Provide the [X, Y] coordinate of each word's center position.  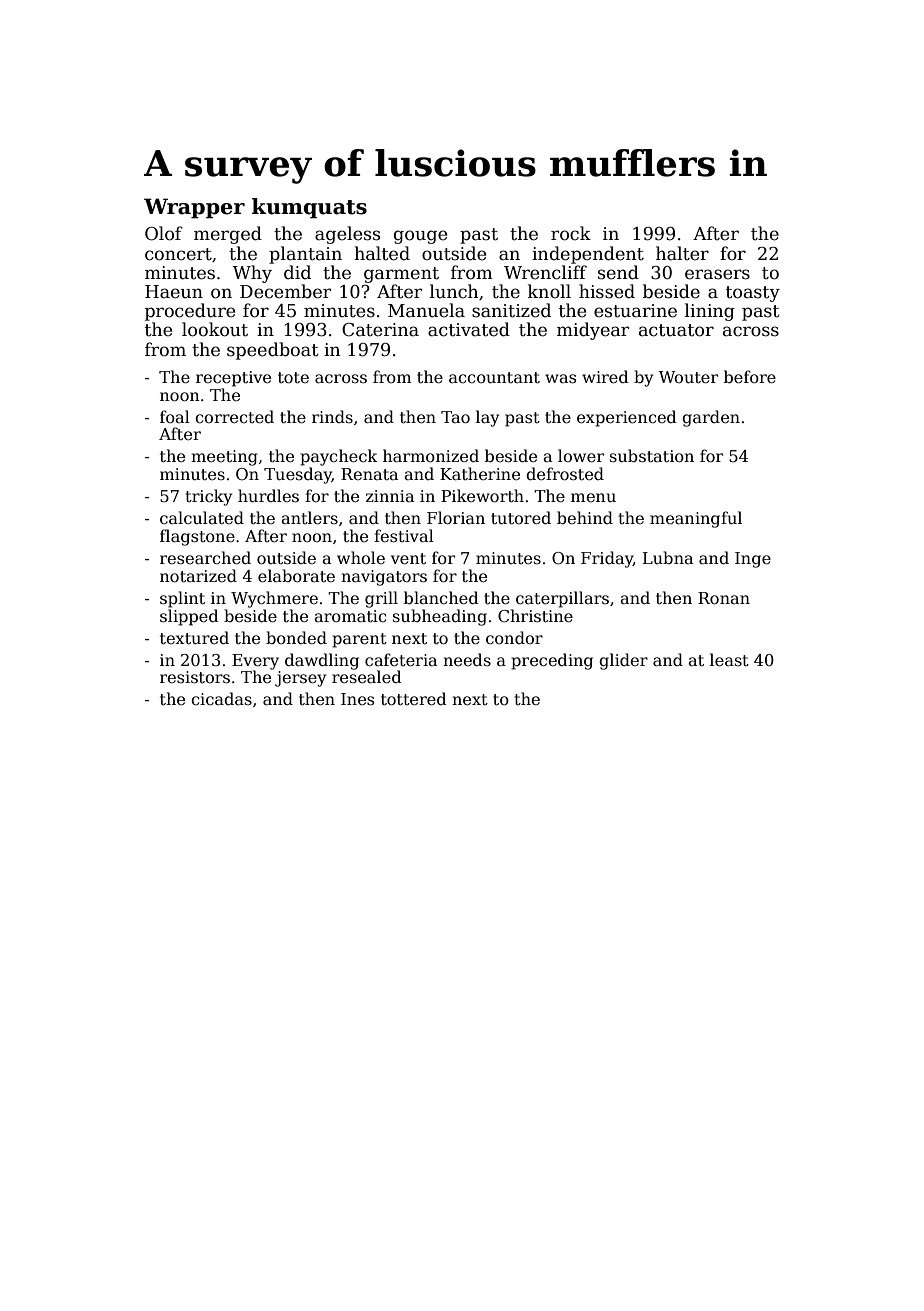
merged [228, 235]
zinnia [390, 496]
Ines [357, 699]
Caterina [380, 330]
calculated [202, 517]
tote [293, 378]
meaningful [696, 519]
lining [710, 312]
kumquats [309, 208]
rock [571, 233]
